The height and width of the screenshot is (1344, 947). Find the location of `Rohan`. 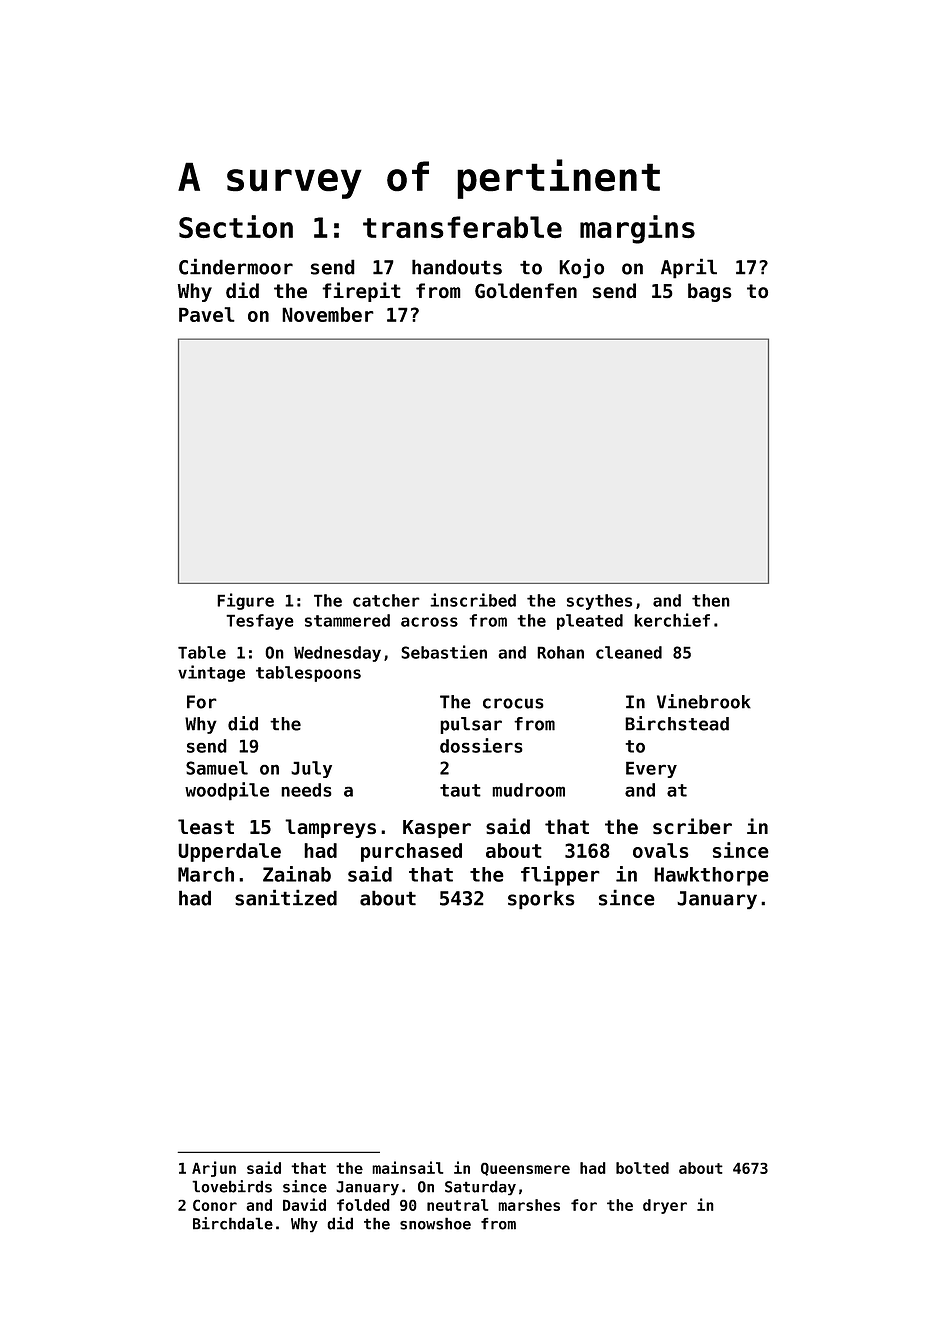

Rohan is located at coordinates (560, 652).
